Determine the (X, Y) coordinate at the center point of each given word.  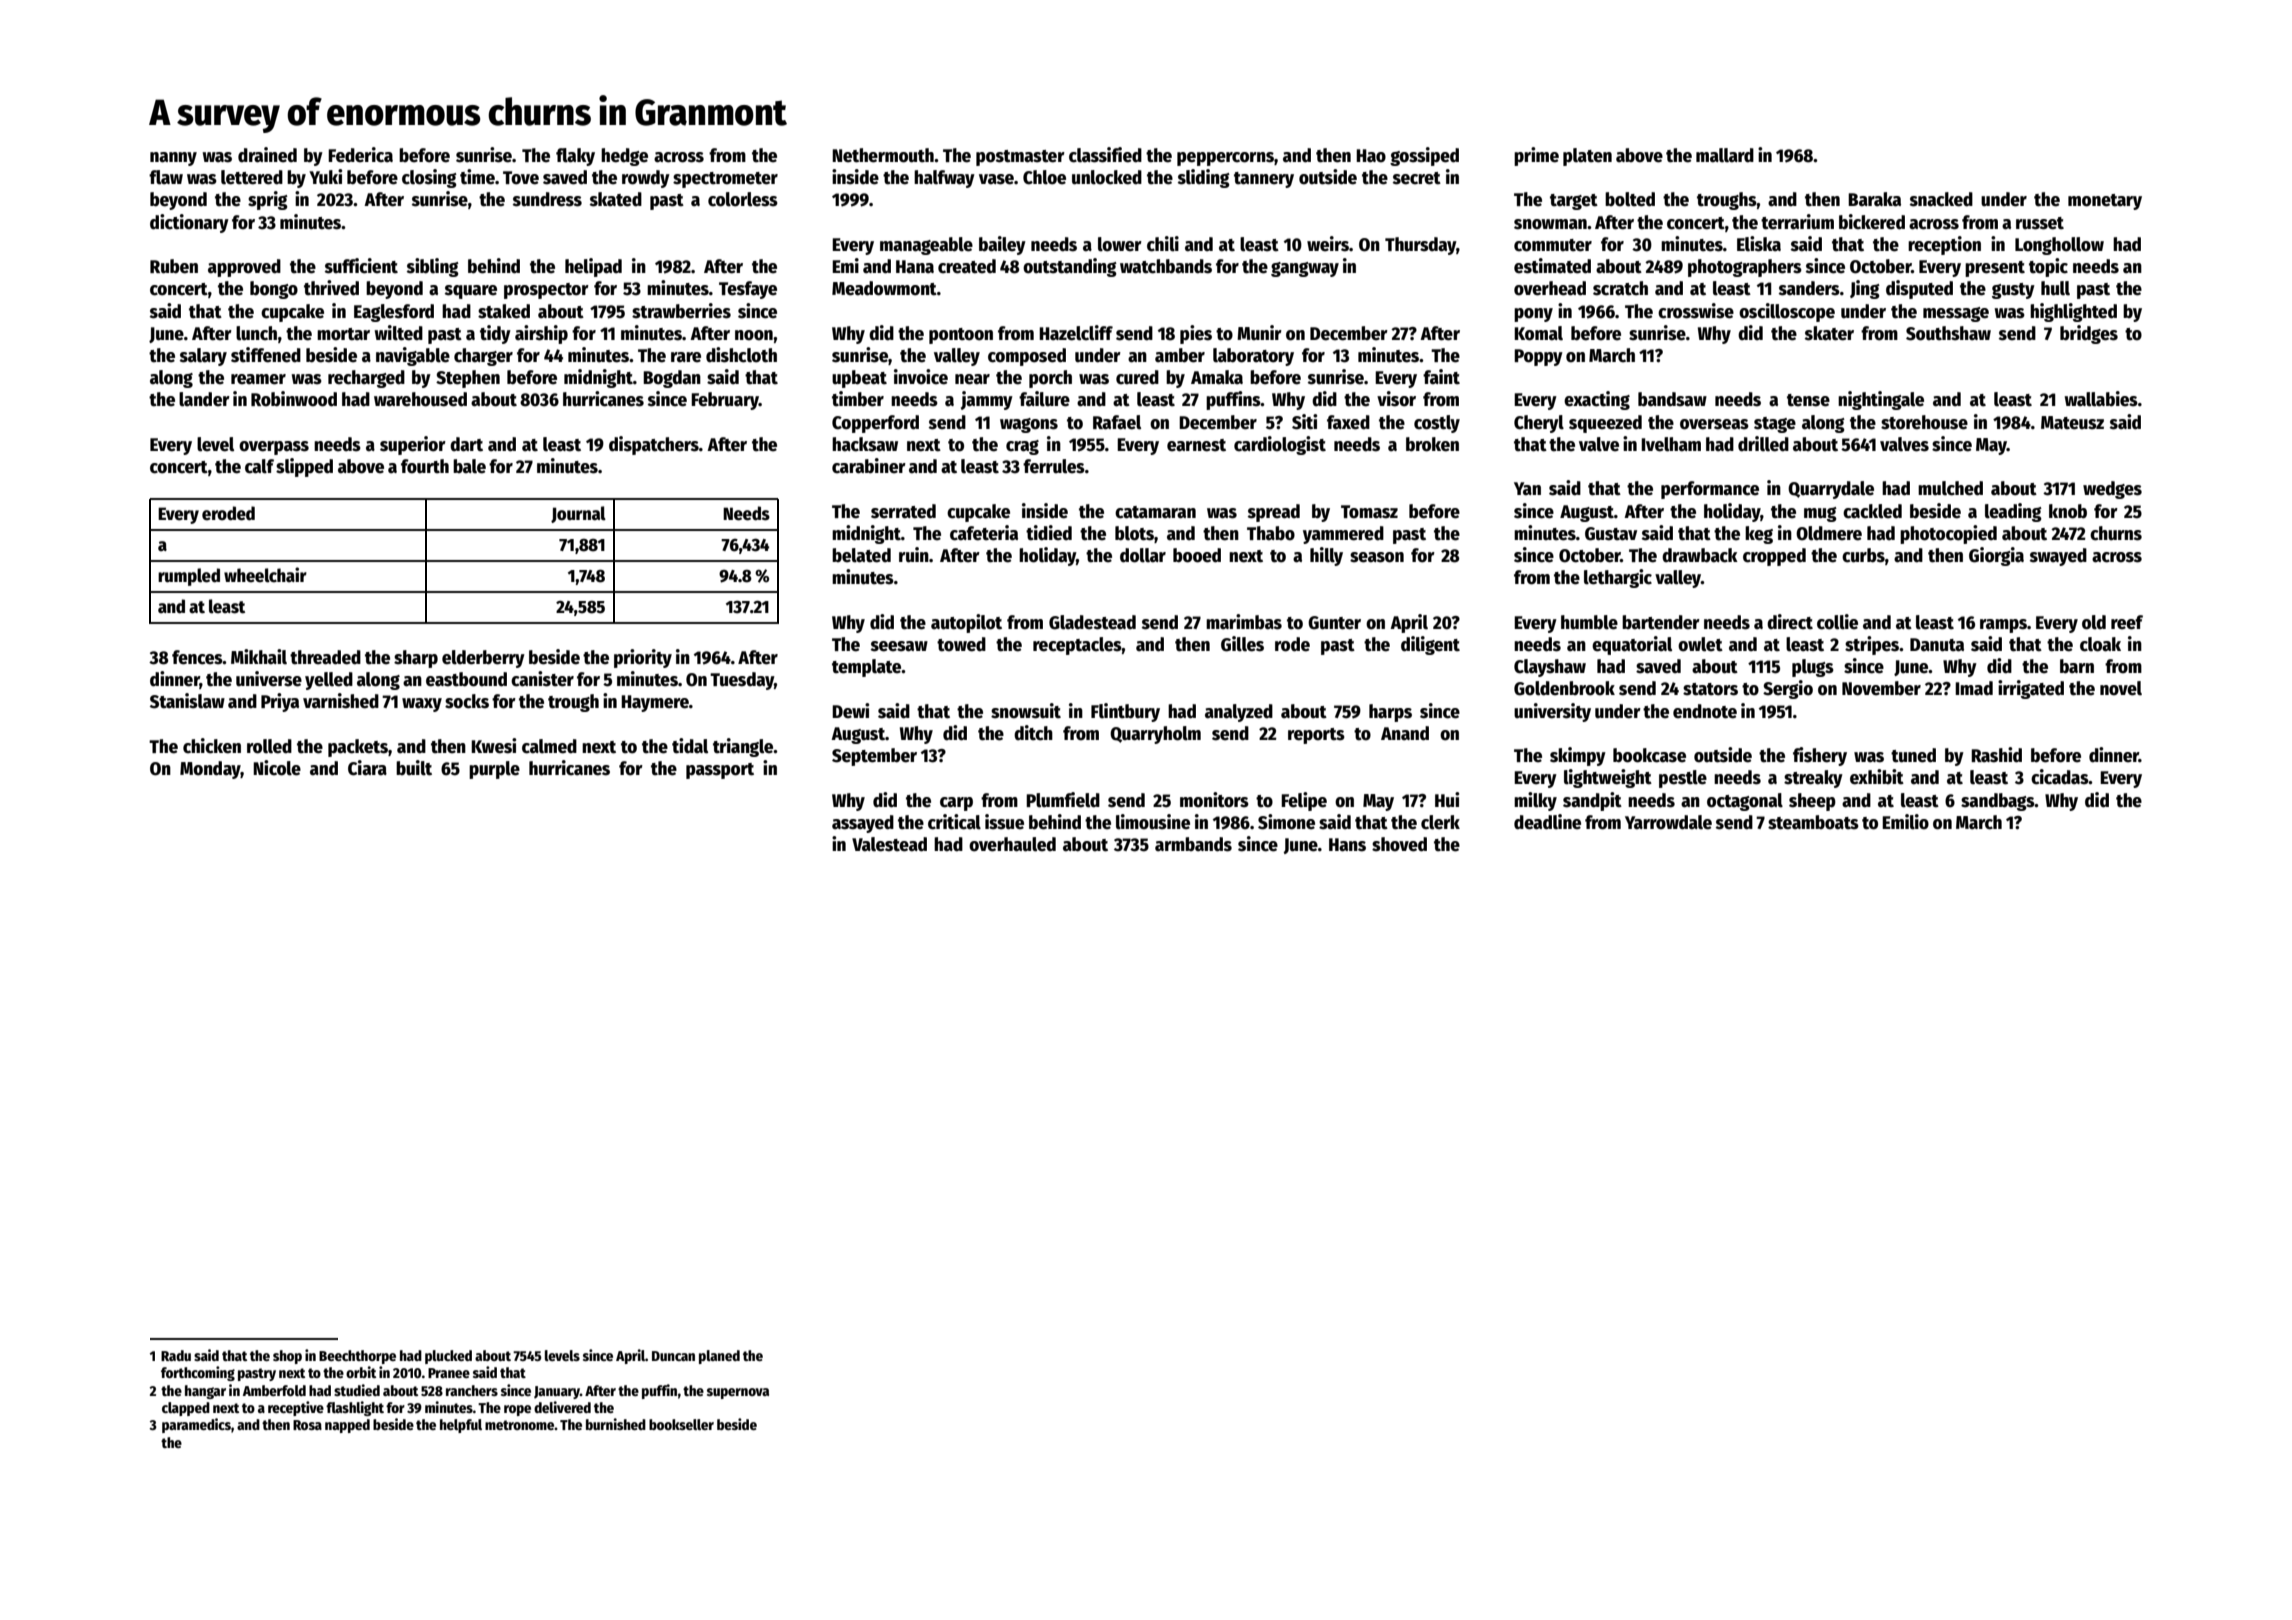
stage (1775, 425)
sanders (1809, 288)
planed (719, 1357)
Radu (176, 1355)
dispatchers (654, 445)
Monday (210, 770)
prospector (546, 291)
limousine (1153, 822)
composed (1027, 357)
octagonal (1745, 802)
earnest (1196, 445)
